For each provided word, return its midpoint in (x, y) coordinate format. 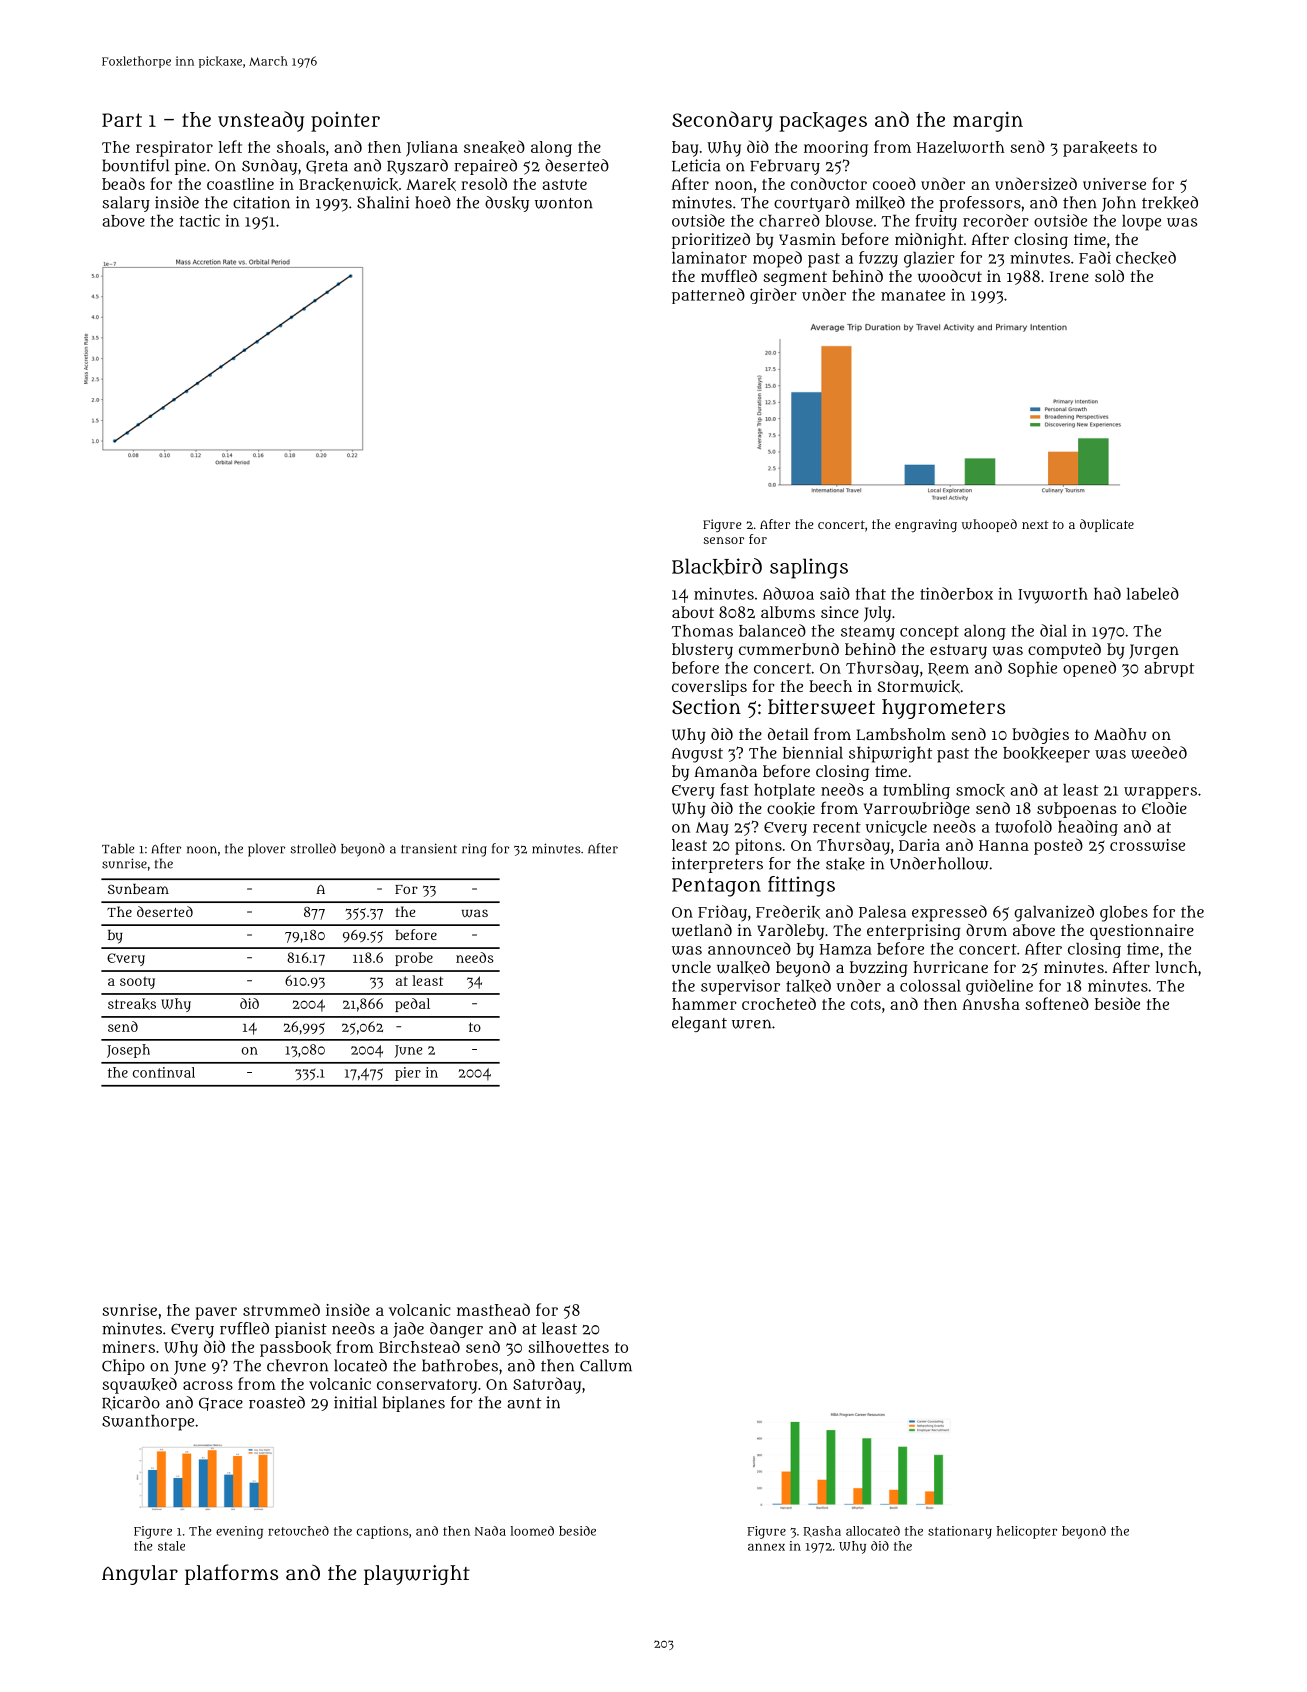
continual (164, 1072)
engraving (926, 525)
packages (823, 122)
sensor (724, 540)
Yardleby (790, 932)
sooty (137, 983)
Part (122, 120)
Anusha (991, 1004)
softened (1057, 1003)
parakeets (1100, 149)
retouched (298, 1531)
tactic (200, 220)
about (693, 612)
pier (408, 1074)
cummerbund (789, 649)
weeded (1159, 752)
